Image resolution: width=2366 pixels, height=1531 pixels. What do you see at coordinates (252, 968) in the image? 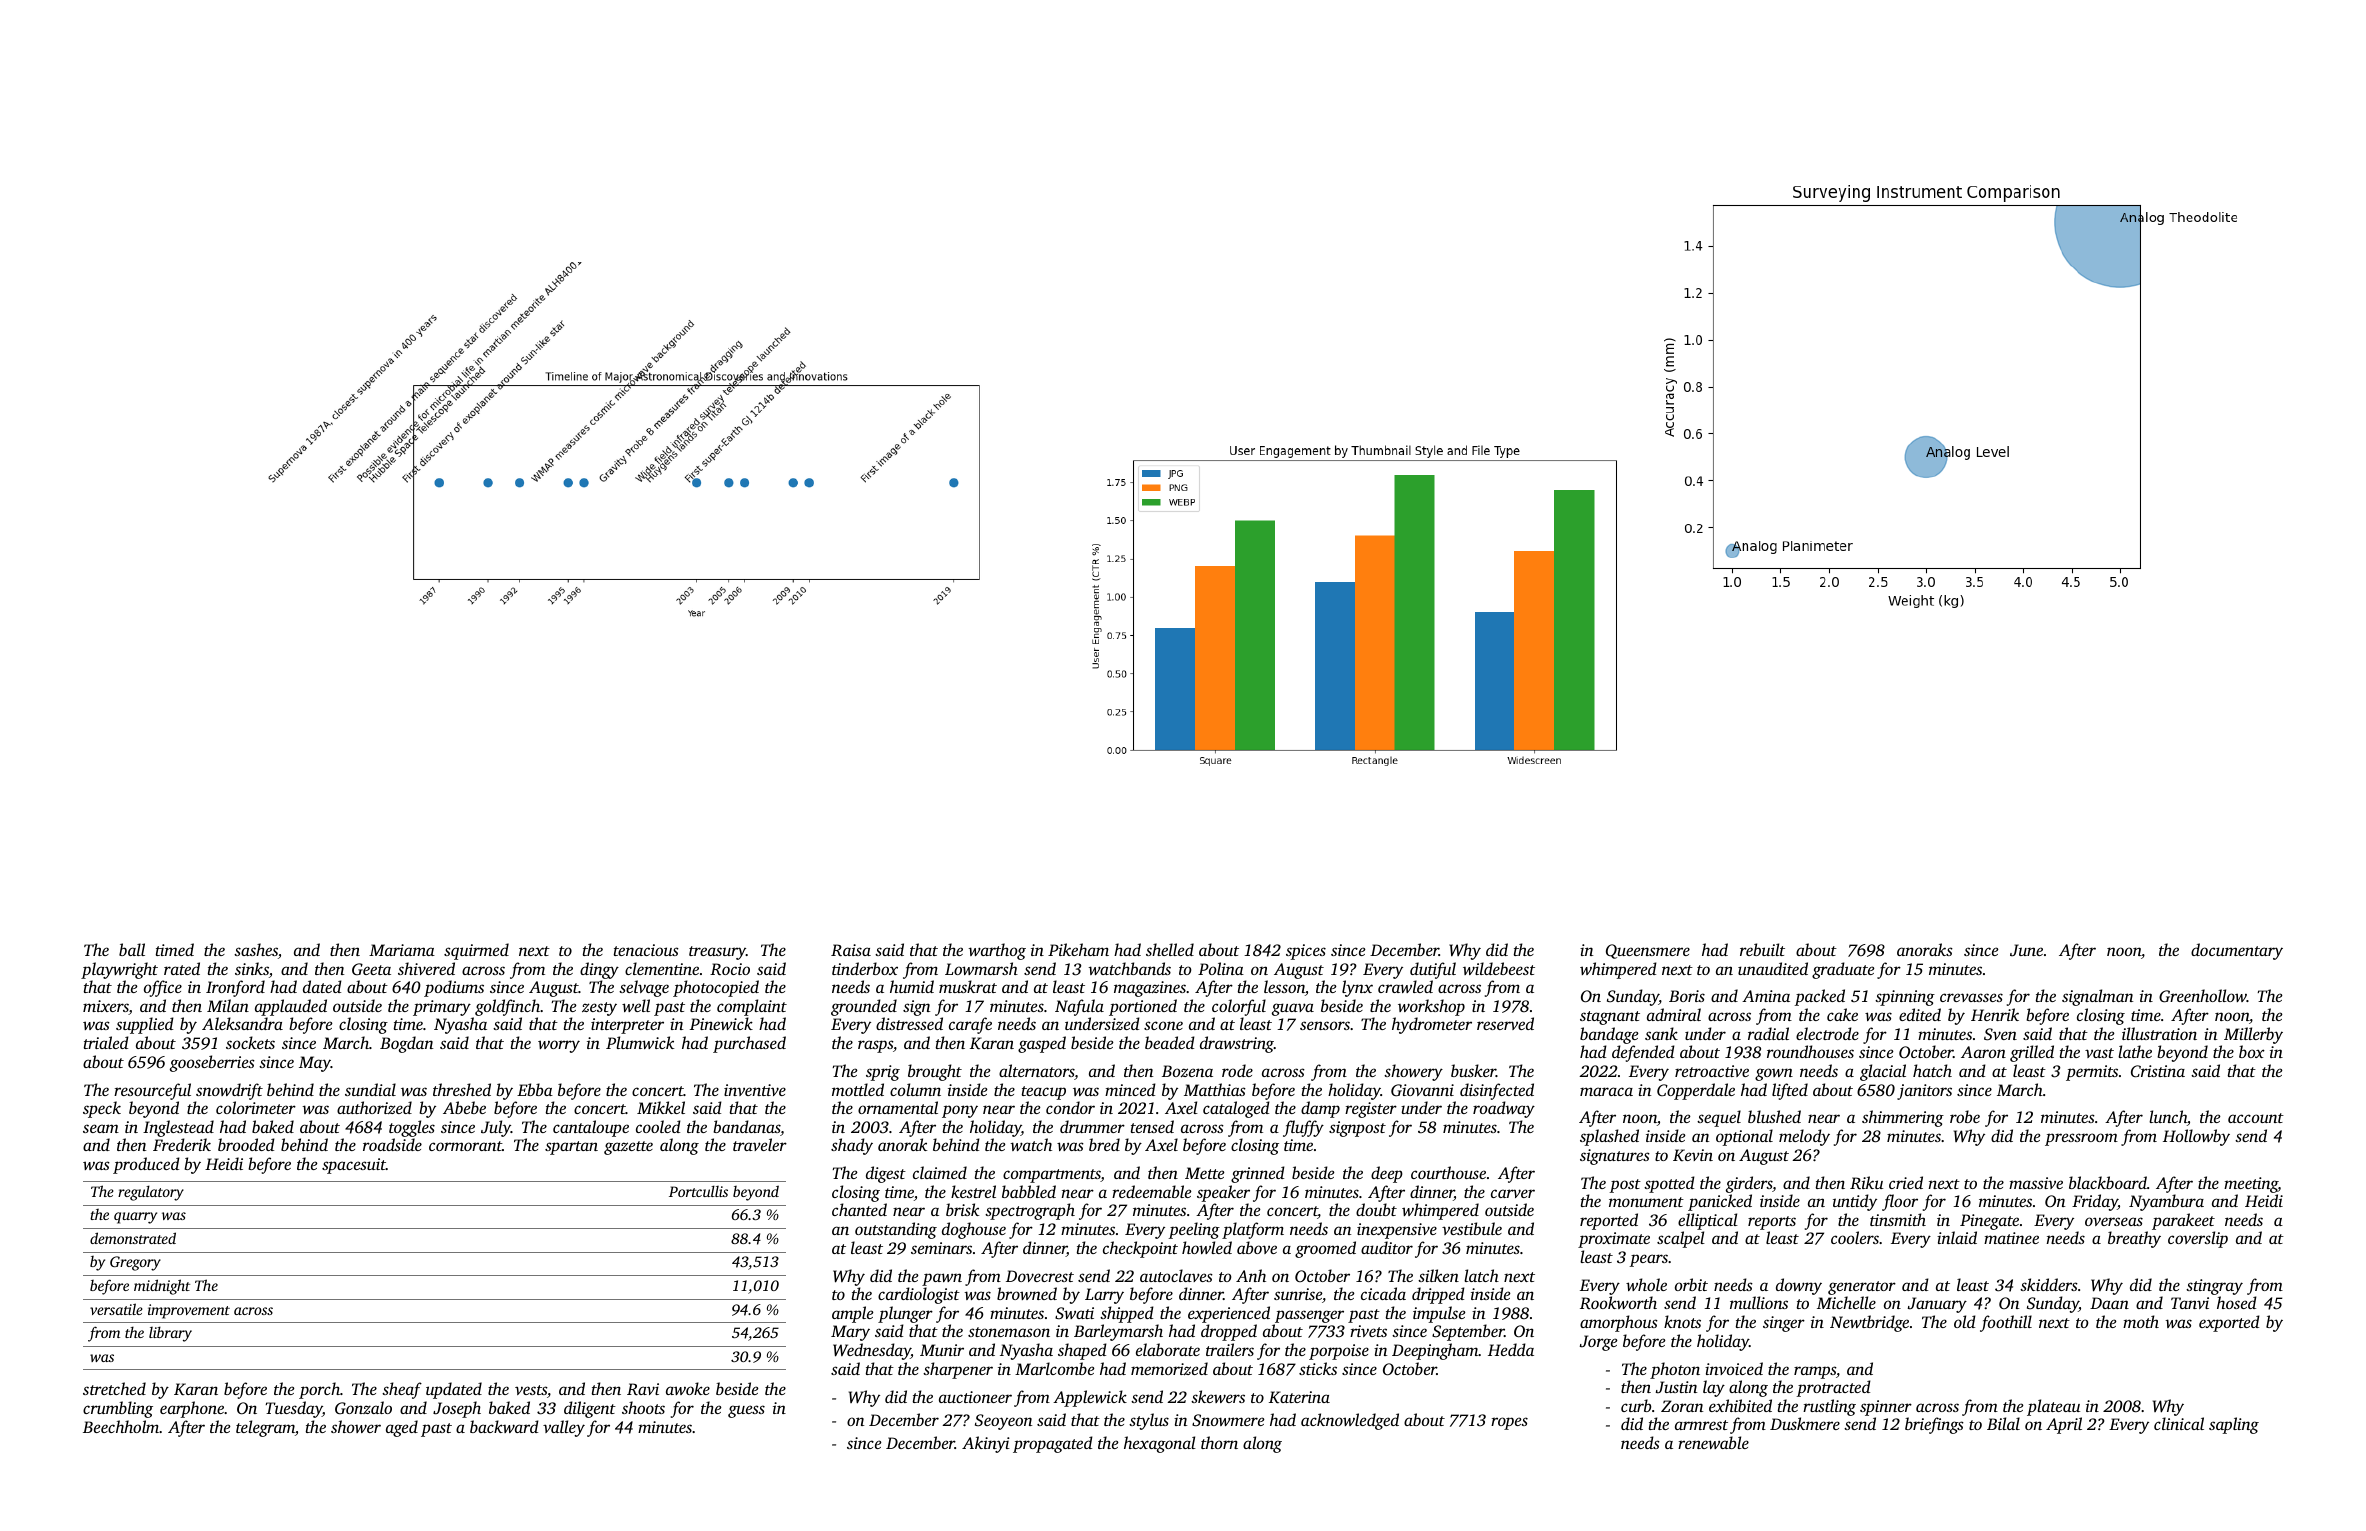
I see `sinks` at bounding box center [252, 968].
